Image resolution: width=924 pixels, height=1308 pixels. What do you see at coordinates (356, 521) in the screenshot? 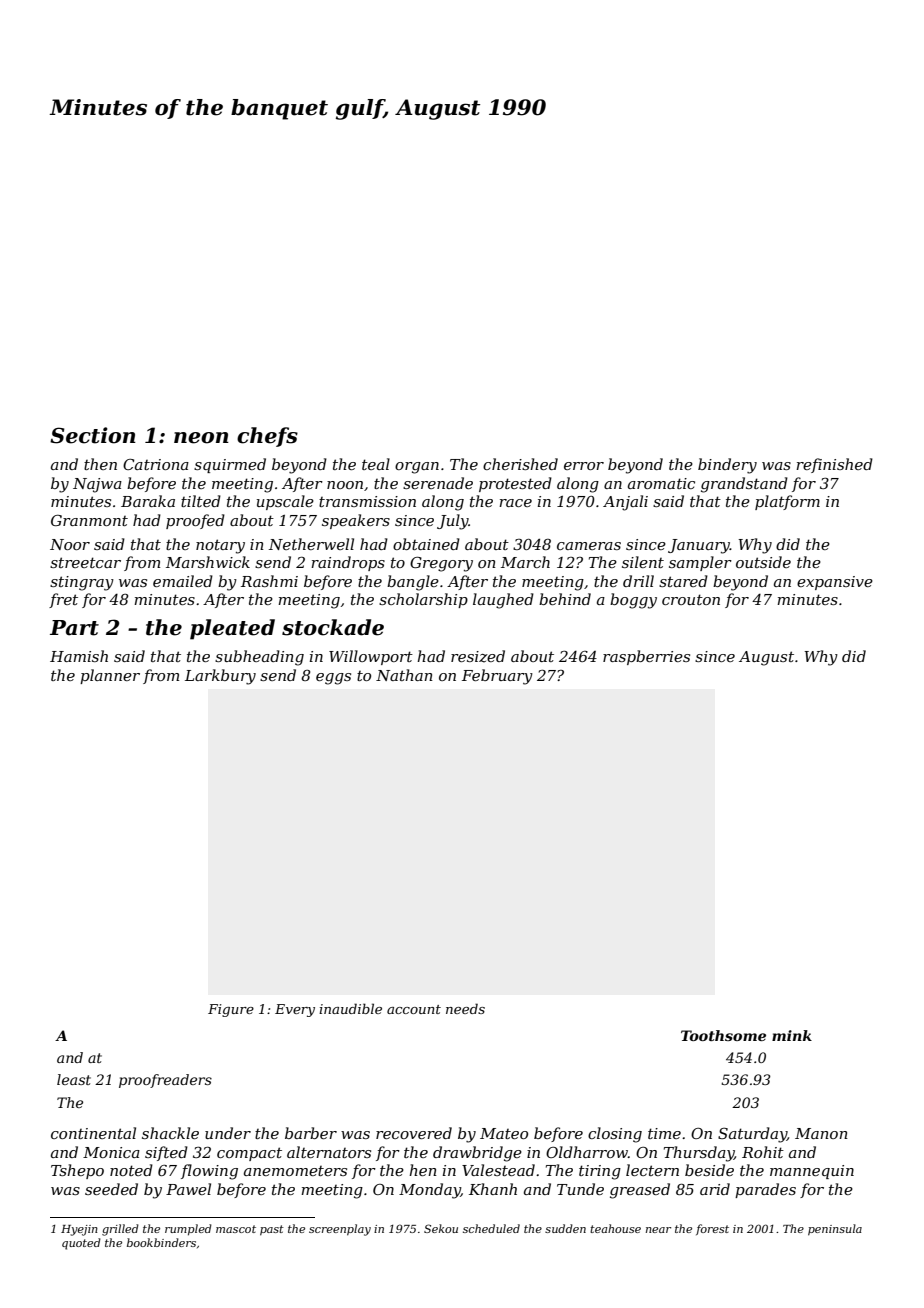
I see `speakers` at bounding box center [356, 521].
